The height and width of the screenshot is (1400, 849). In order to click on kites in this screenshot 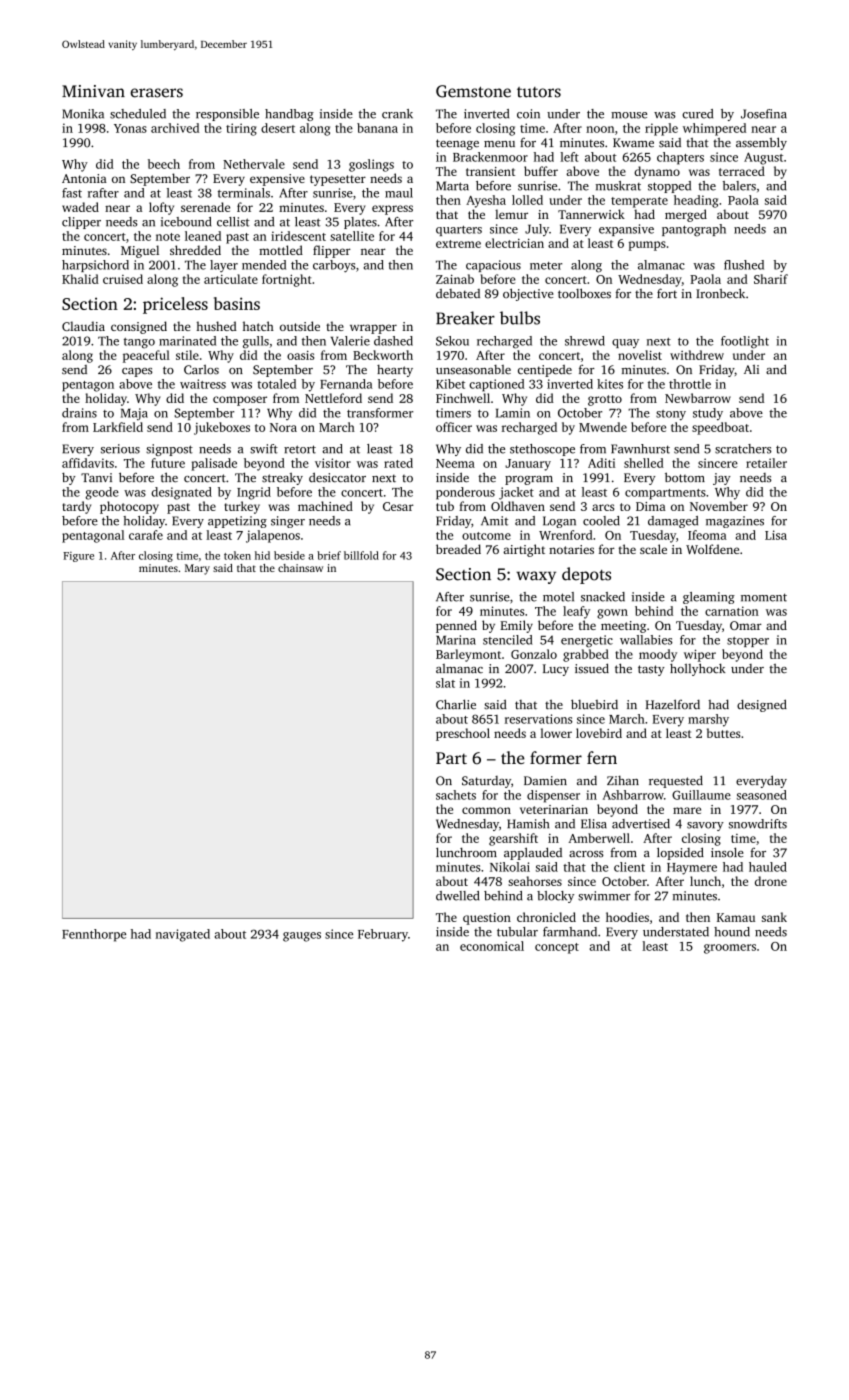, I will do `click(610, 384)`.
